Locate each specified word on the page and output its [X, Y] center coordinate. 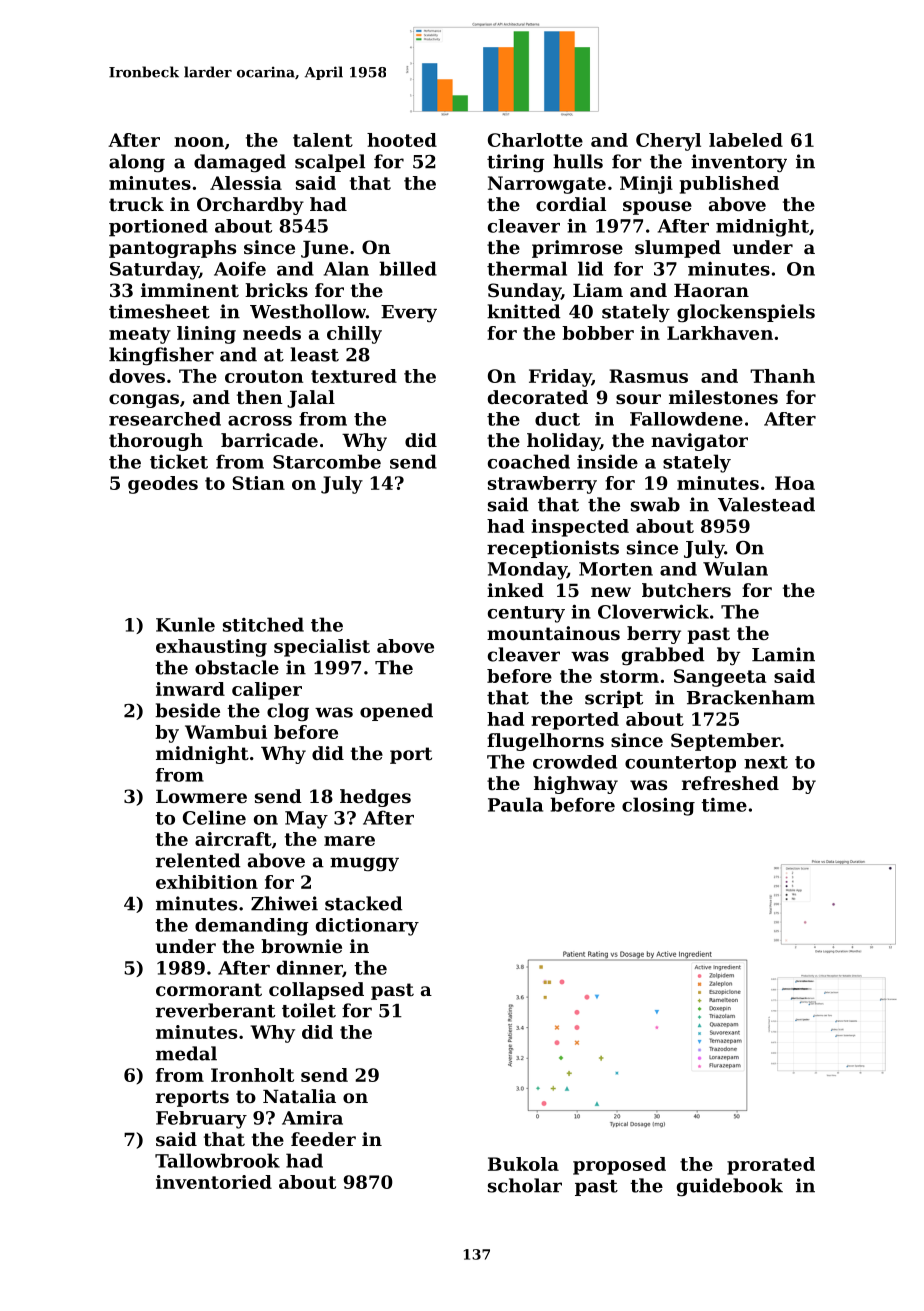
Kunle [185, 624]
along [137, 163]
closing [658, 806]
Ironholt [252, 1075]
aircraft [233, 839]
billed [408, 268]
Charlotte [535, 140]
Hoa [795, 483]
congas [144, 401]
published [729, 185]
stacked [363, 903]
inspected [580, 528]
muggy [364, 864]
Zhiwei [284, 903]
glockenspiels [746, 313]
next [766, 762]
